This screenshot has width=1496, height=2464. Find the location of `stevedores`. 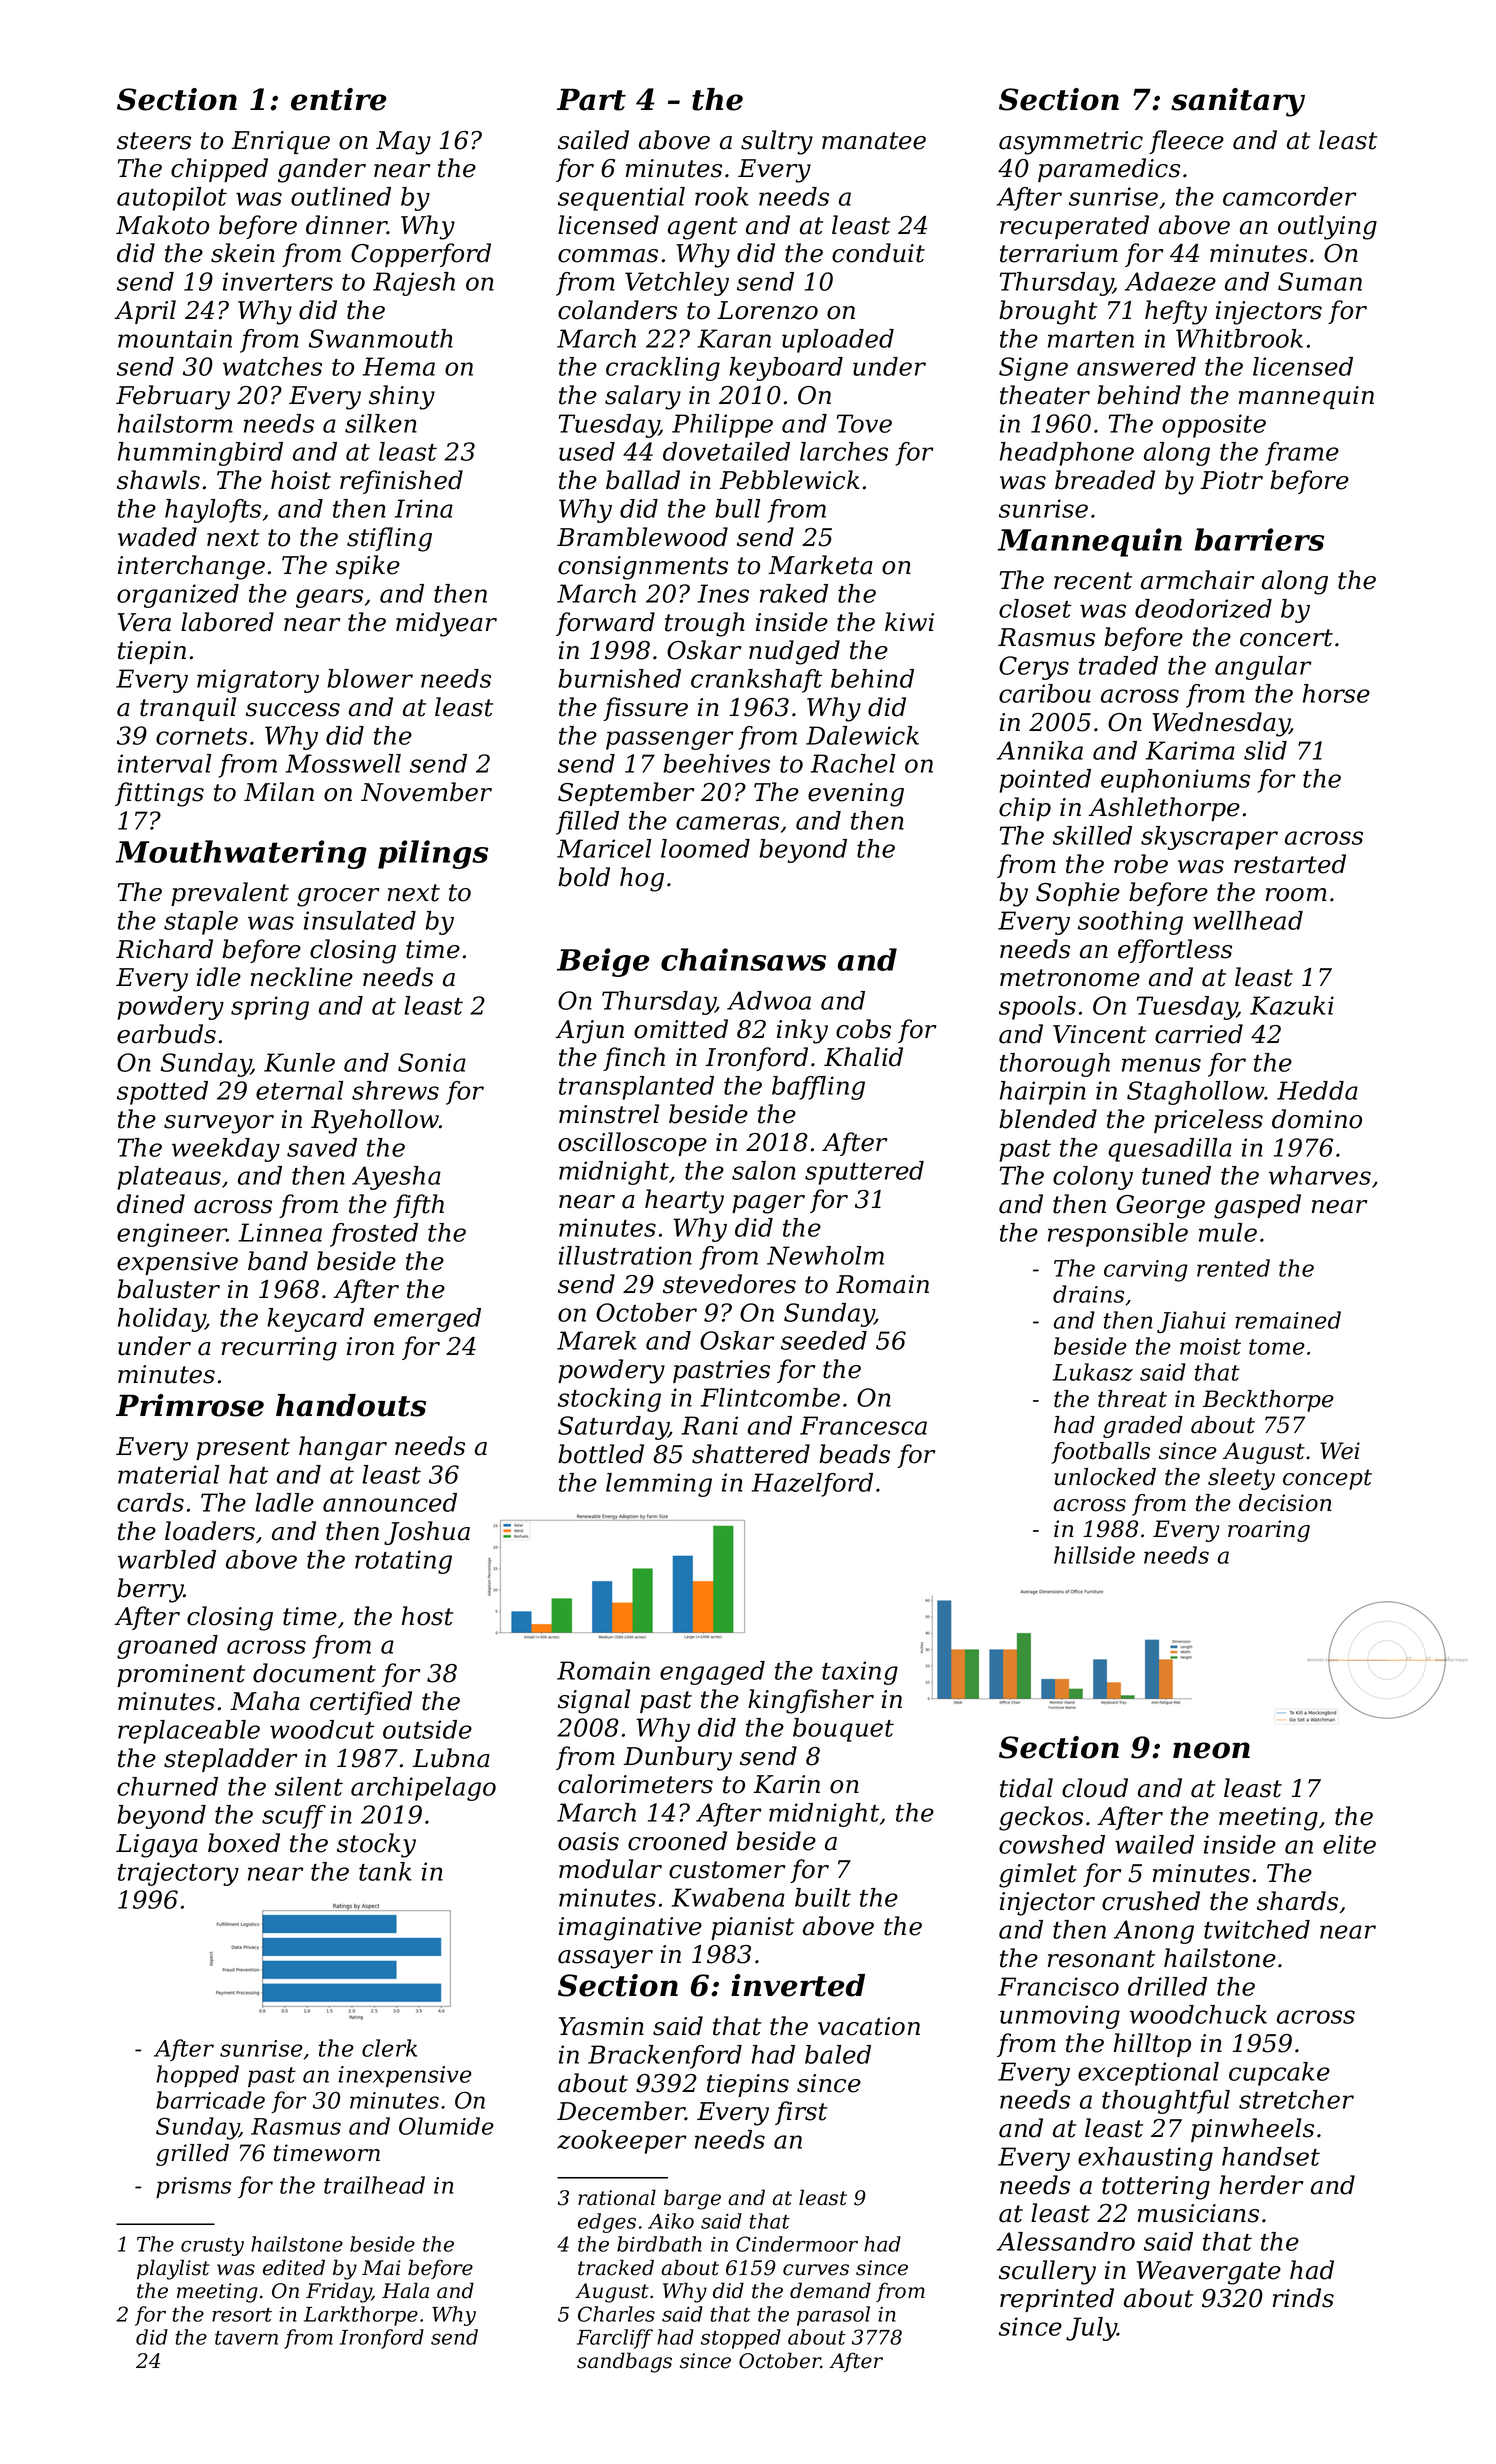

stevedores is located at coordinates (729, 1284).
